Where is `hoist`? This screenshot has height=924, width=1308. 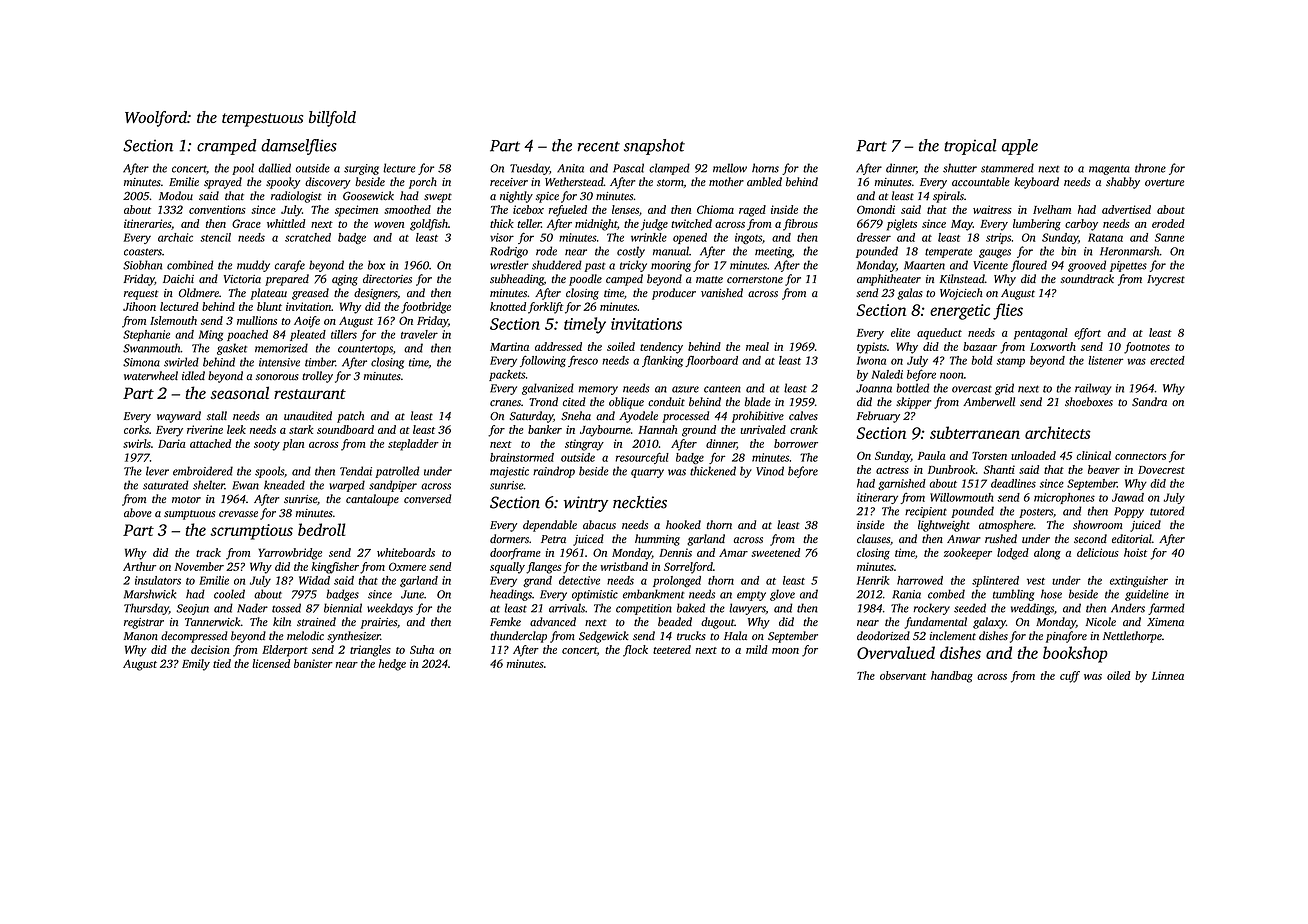
hoist is located at coordinates (1135, 552).
